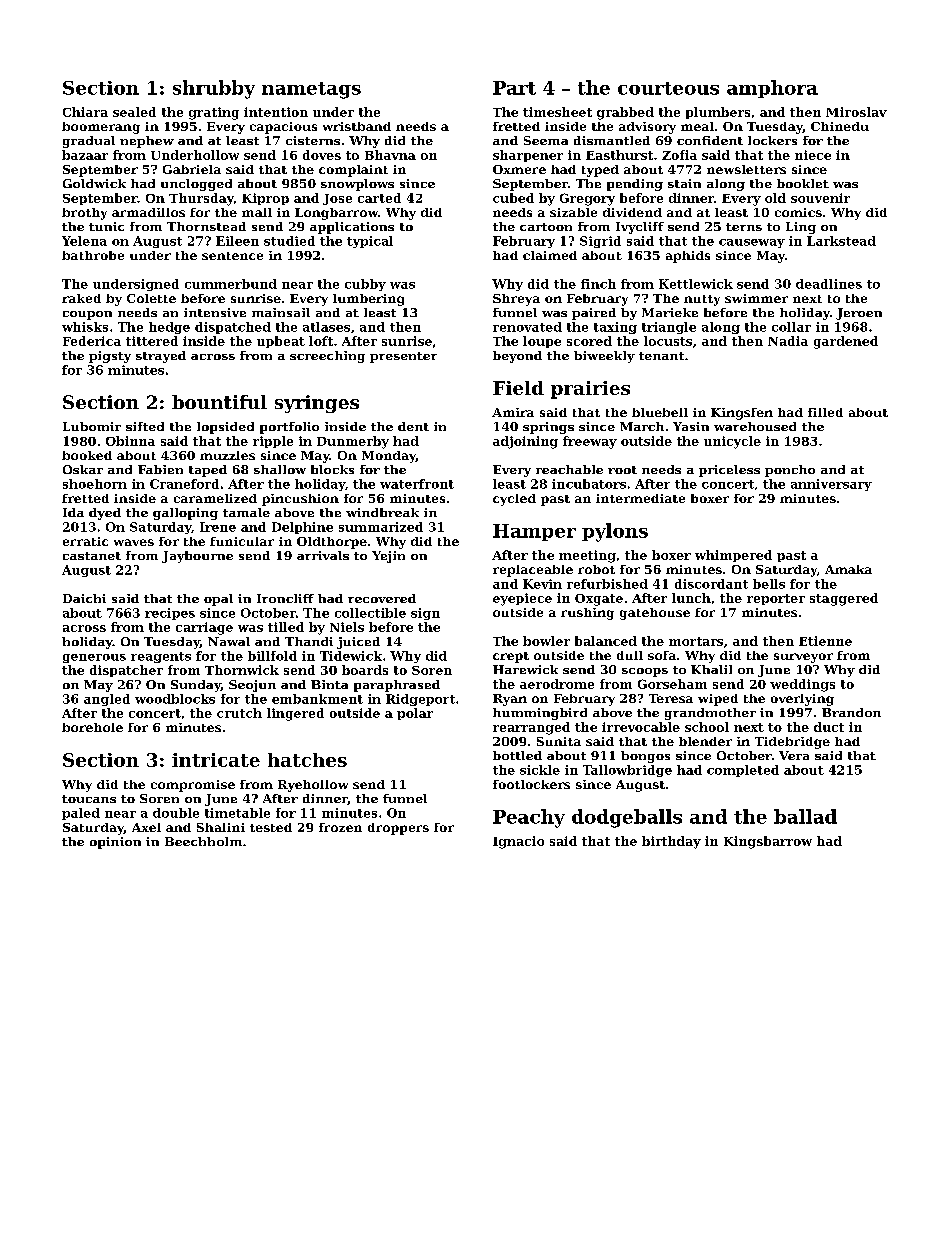 This screenshot has height=1233, width=952. Describe the element at coordinates (514, 88) in the screenshot. I see `Part` at that location.
